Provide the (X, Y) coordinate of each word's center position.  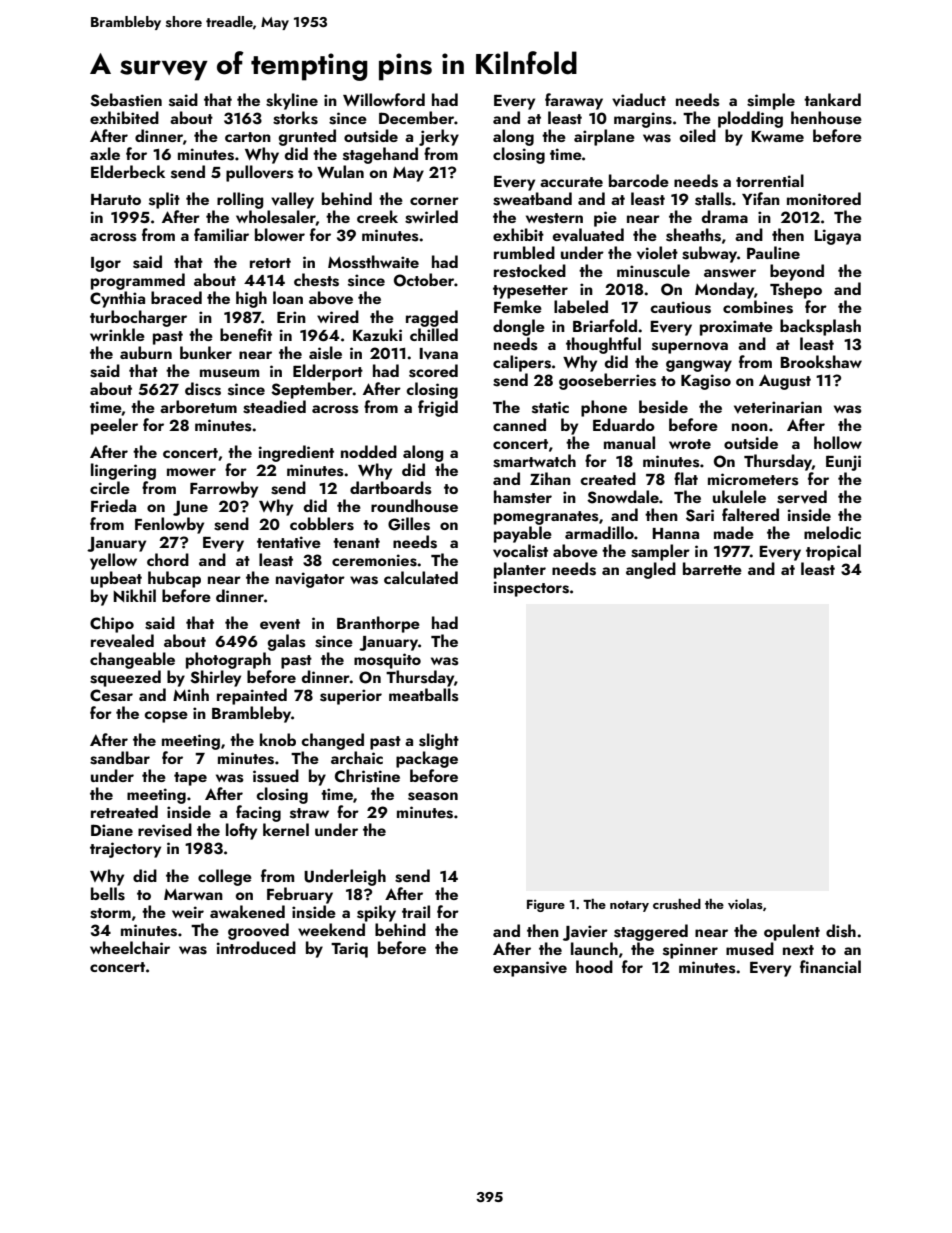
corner (434, 201)
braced (176, 297)
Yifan (761, 198)
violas (745, 904)
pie (605, 219)
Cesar (111, 695)
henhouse (826, 118)
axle (105, 153)
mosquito (387, 661)
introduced (256, 947)
